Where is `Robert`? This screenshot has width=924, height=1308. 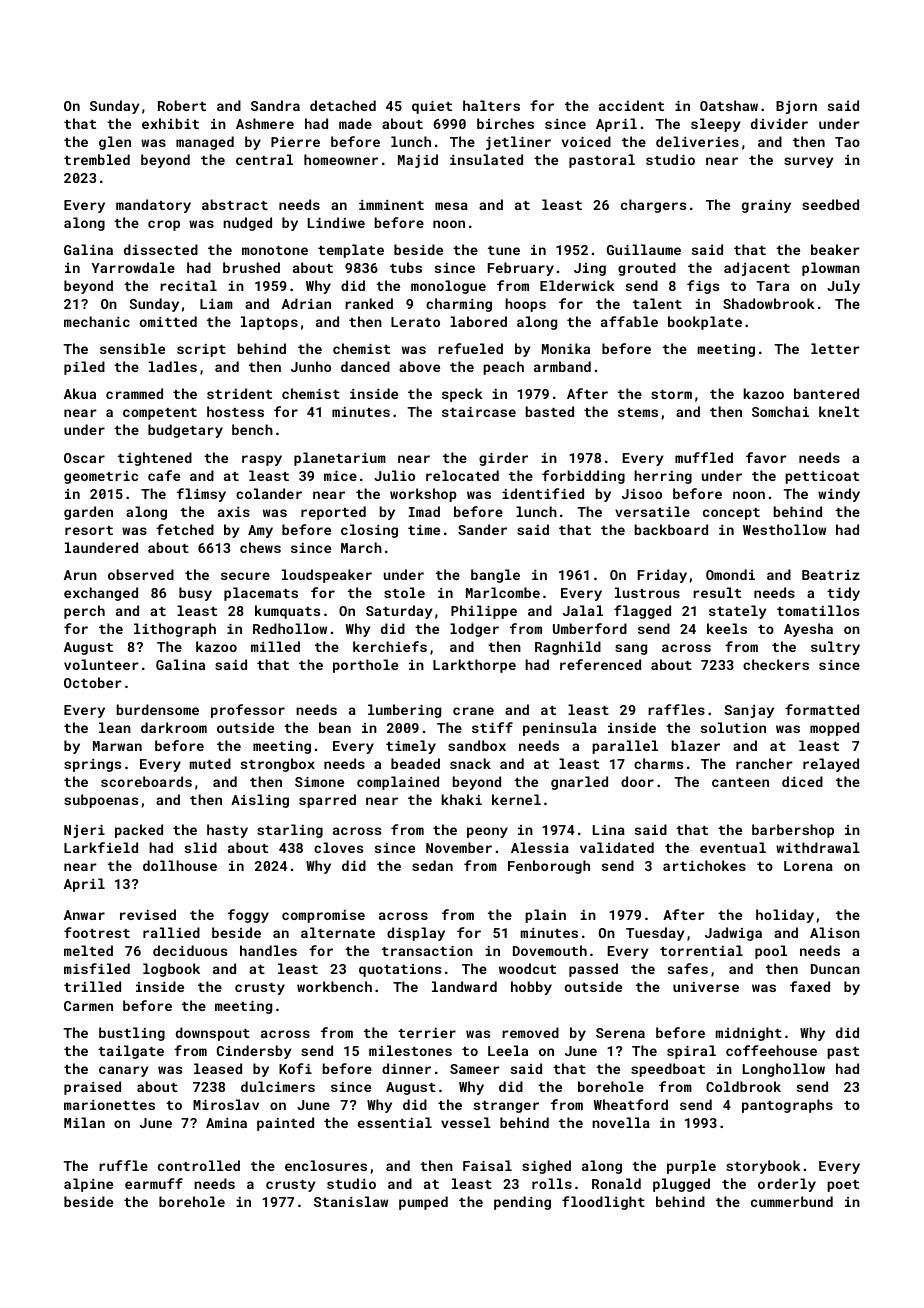
Robert is located at coordinates (182, 105).
